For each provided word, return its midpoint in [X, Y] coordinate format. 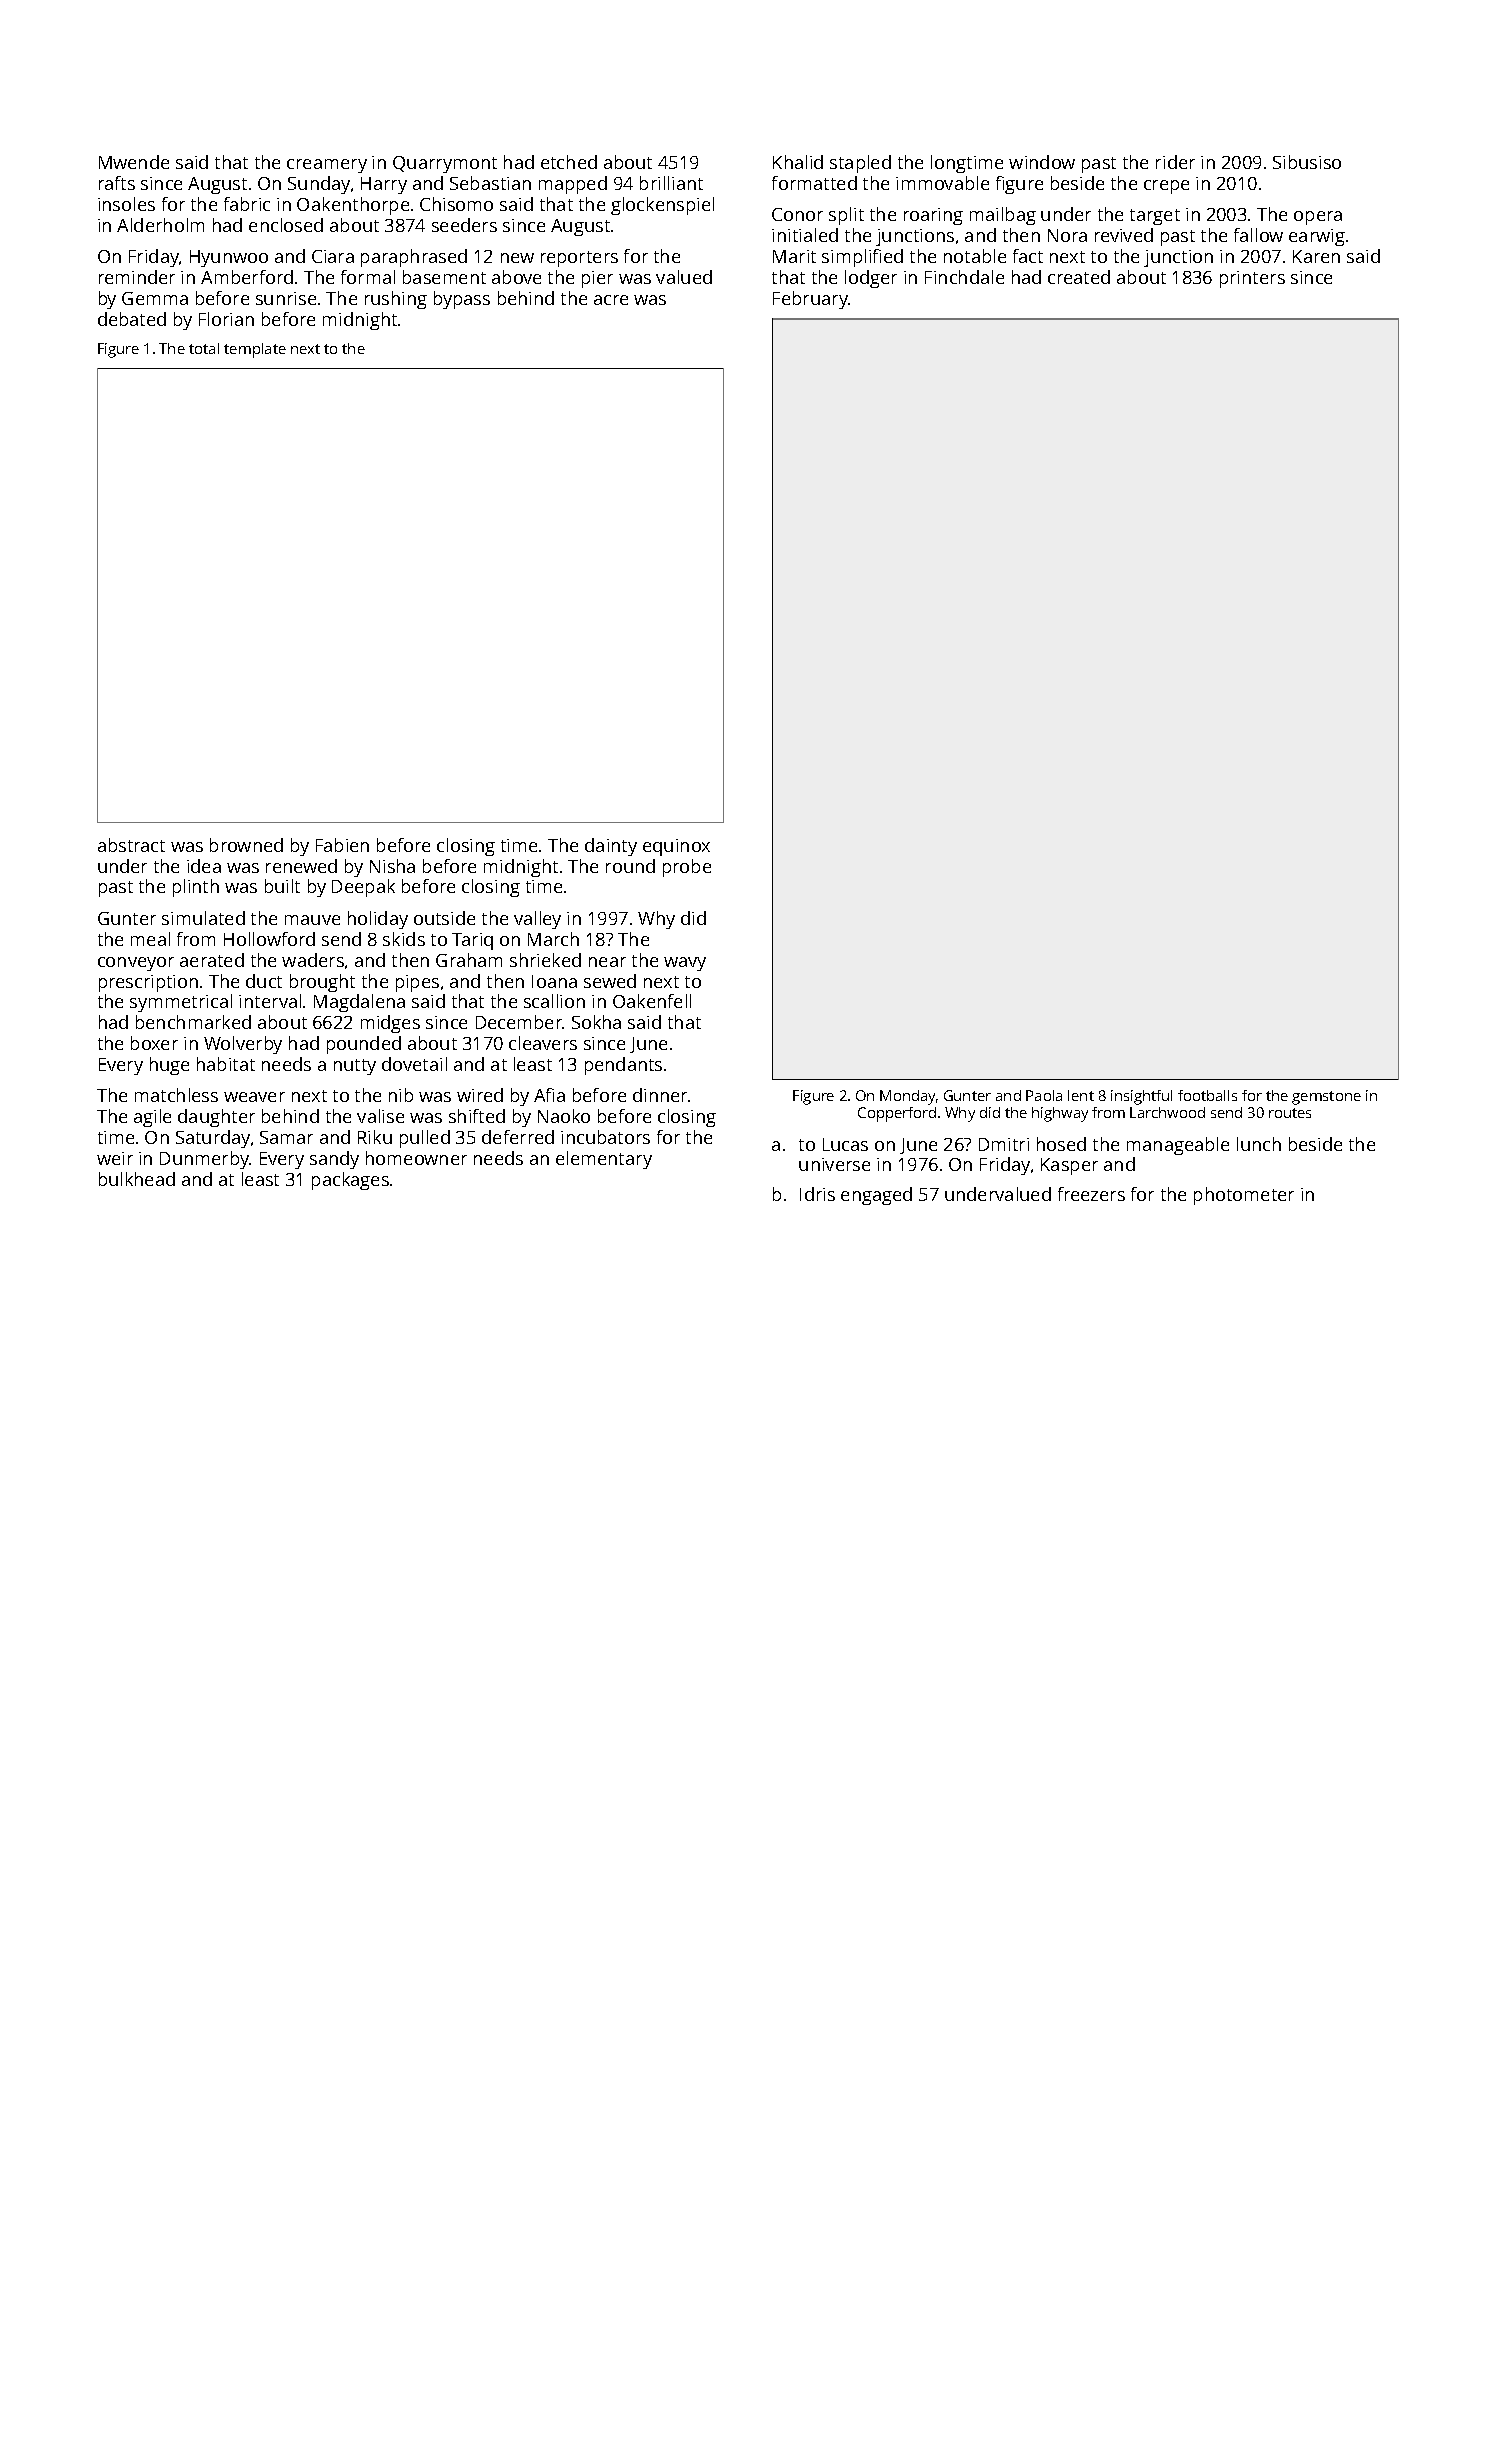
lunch [1259, 1144]
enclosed [286, 225]
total [204, 348]
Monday [907, 1097]
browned [246, 845]
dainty [611, 847]
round [630, 866]
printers [1252, 279]
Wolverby [243, 1045]
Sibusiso [1307, 162]
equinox [676, 847]
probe [687, 868]
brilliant [671, 183]
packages [350, 1181]
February [811, 300]
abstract [131, 845]
